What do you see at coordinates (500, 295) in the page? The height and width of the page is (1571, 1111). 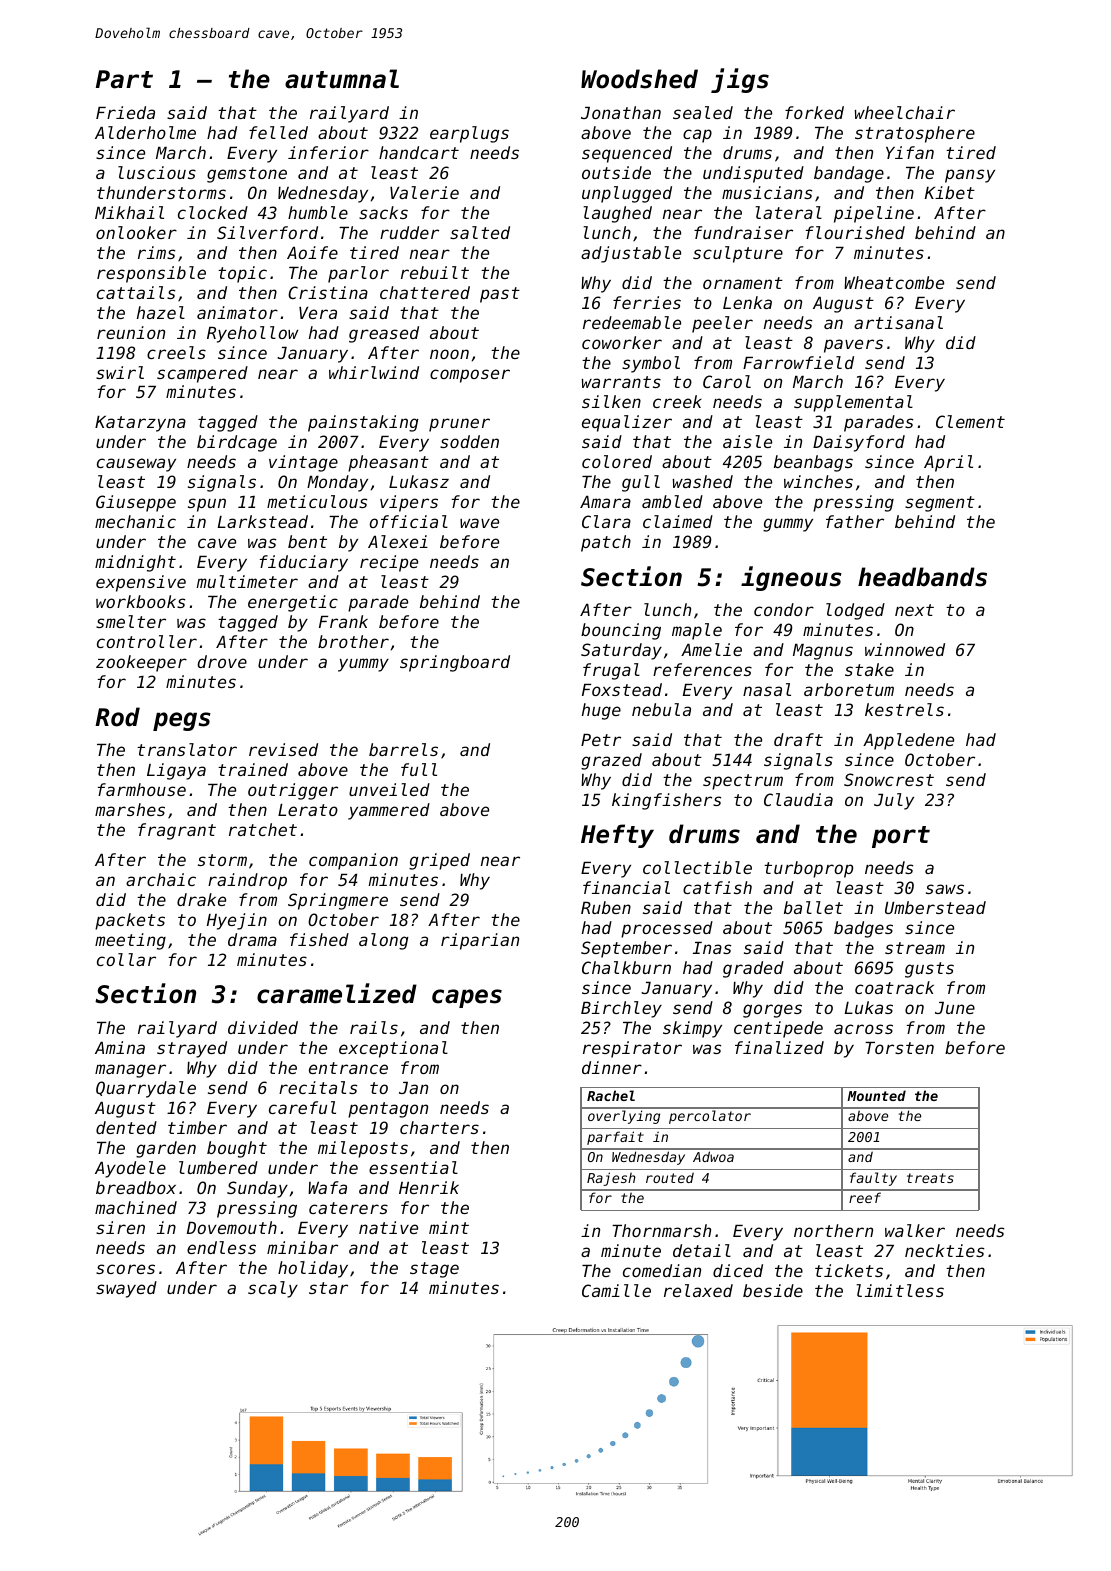 I see `past` at bounding box center [500, 295].
